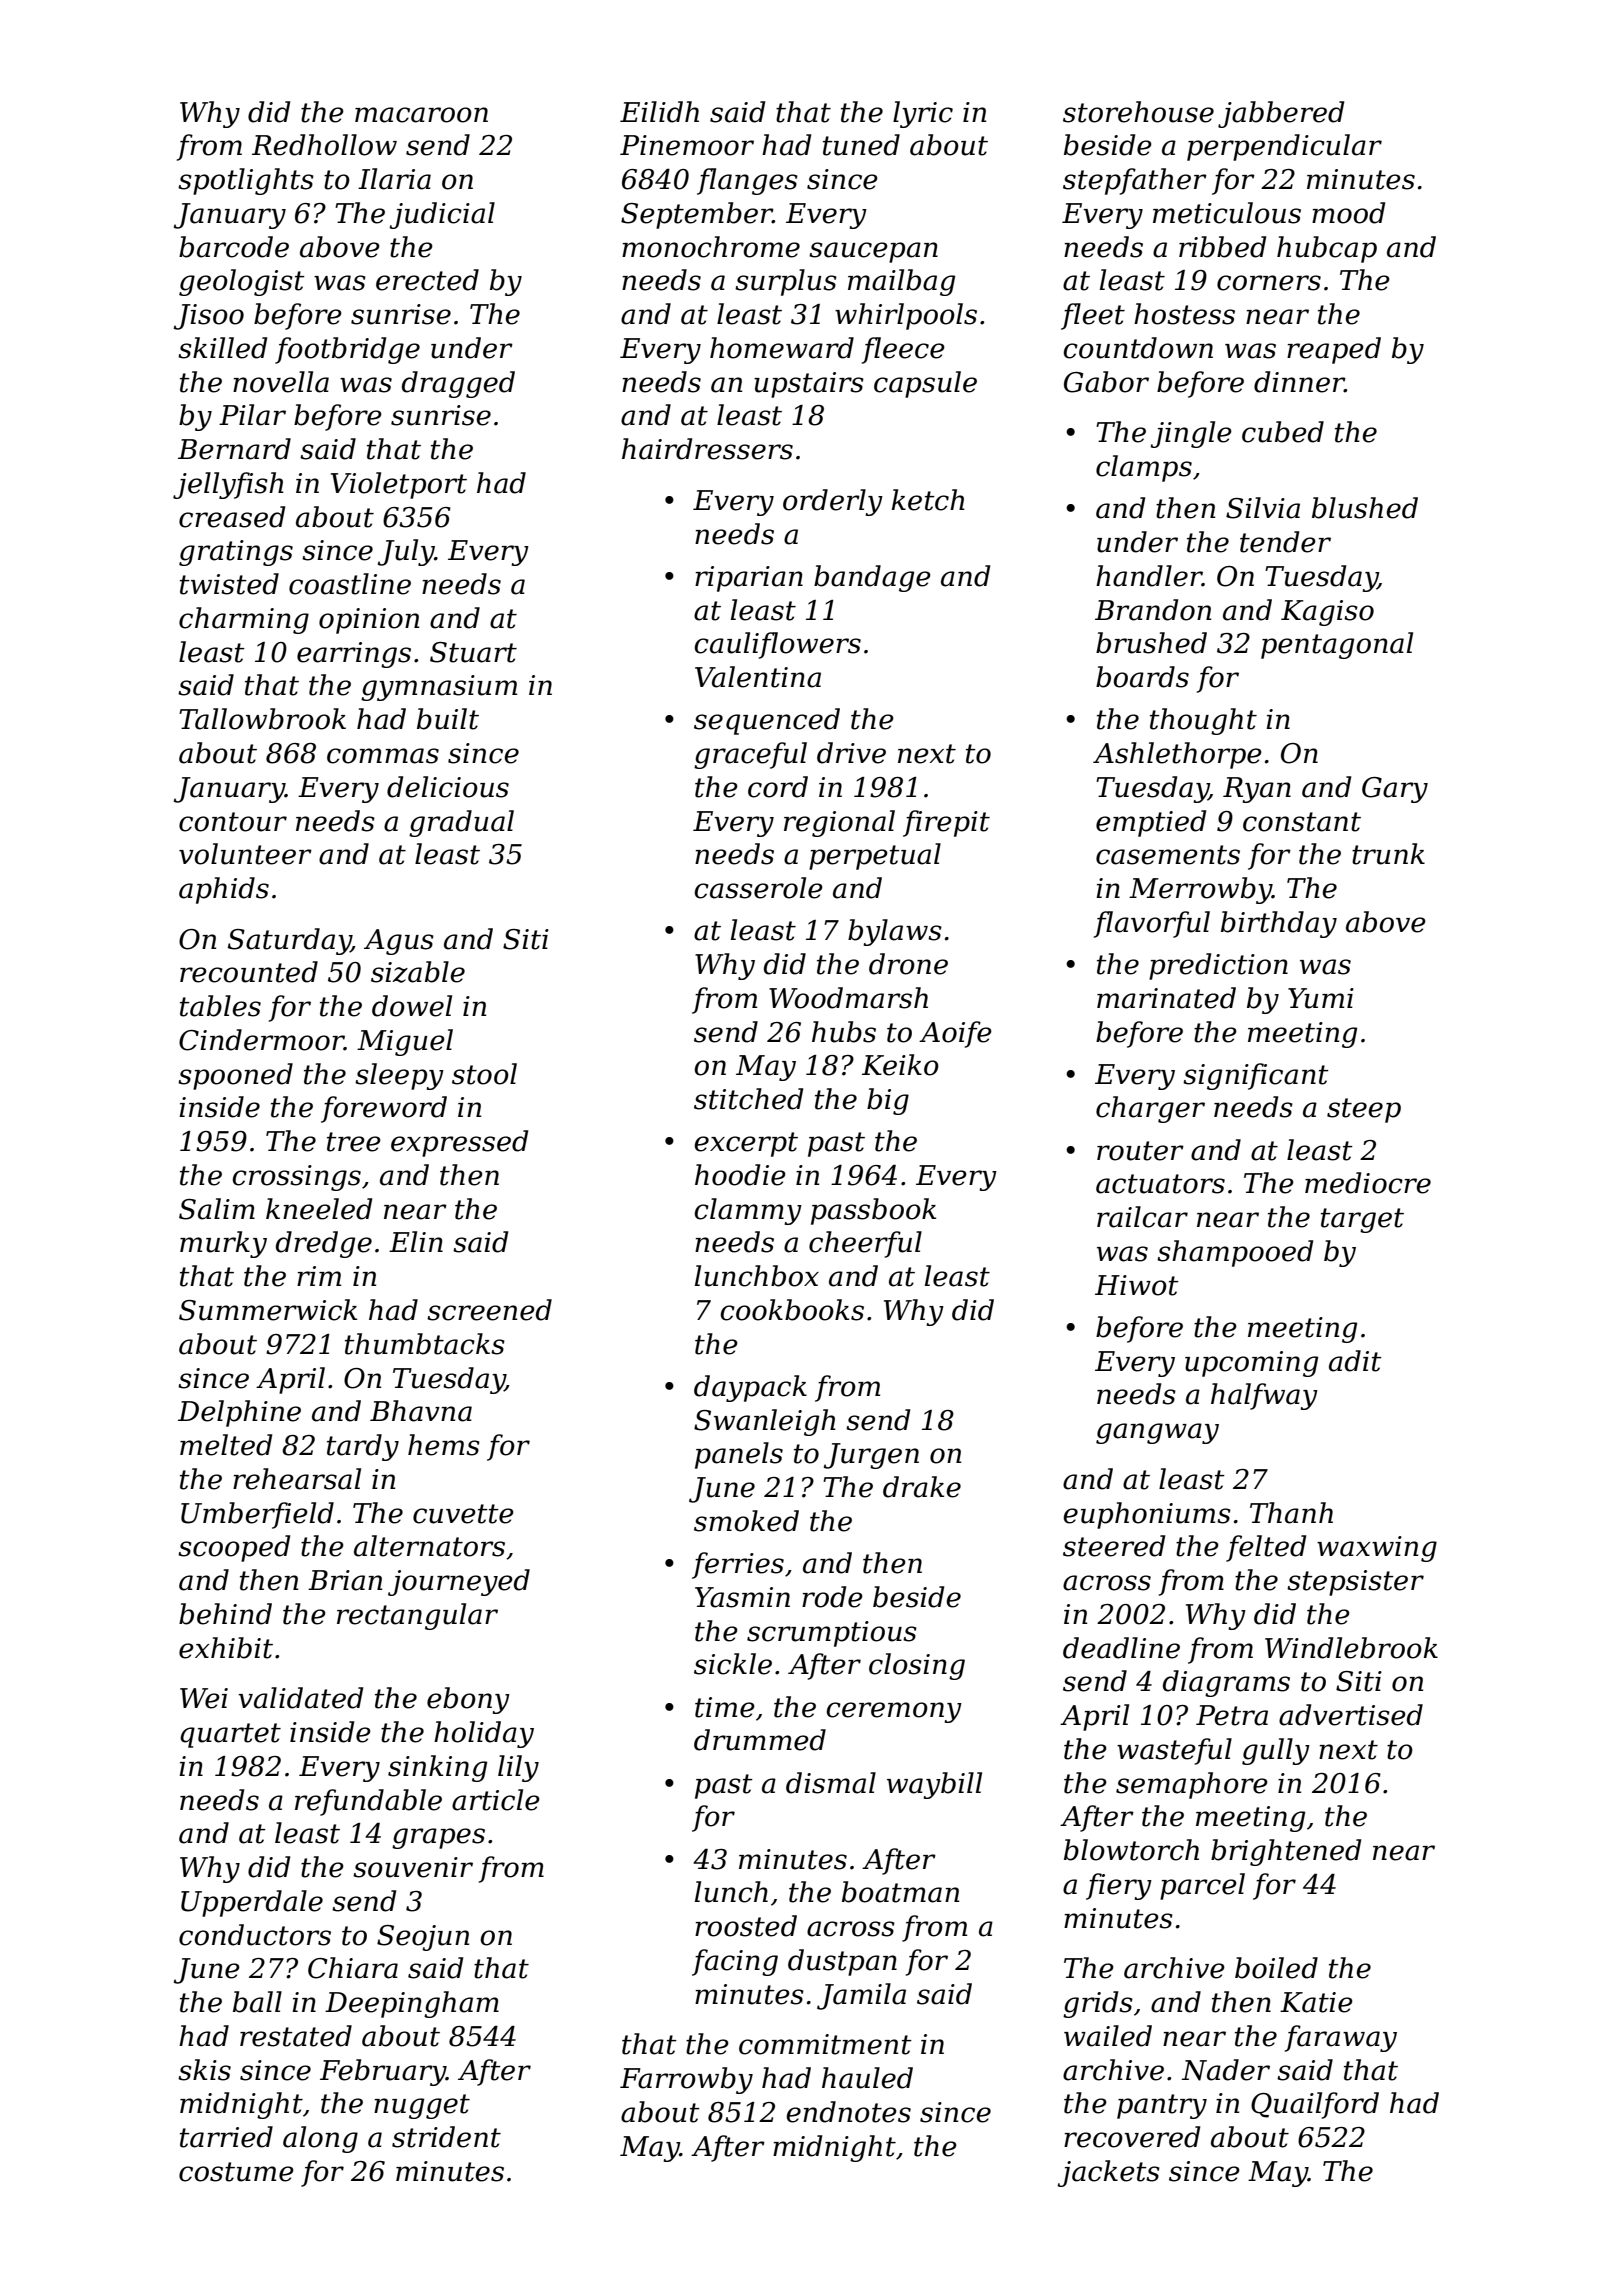 The height and width of the document is (2292, 1620). I want to click on contour, so click(233, 822).
